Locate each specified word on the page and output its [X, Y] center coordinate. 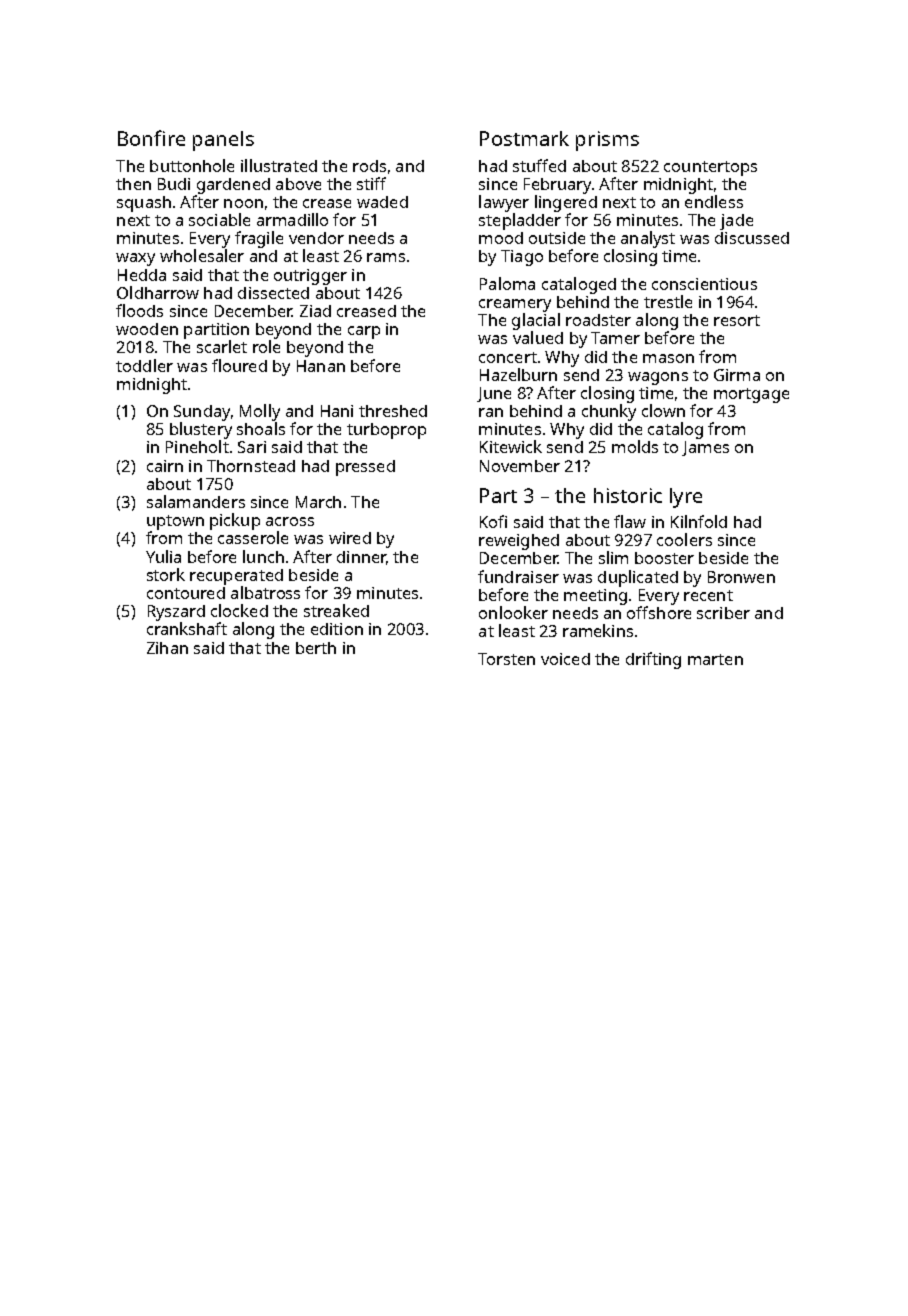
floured [239, 365]
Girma [737, 375]
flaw [630, 521]
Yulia [163, 556]
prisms [607, 141]
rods [369, 166]
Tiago [522, 258]
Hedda [142, 275]
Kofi [493, 521]
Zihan [167, 648]
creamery [515, 305]
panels [223, 141]
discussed [752, 238]
